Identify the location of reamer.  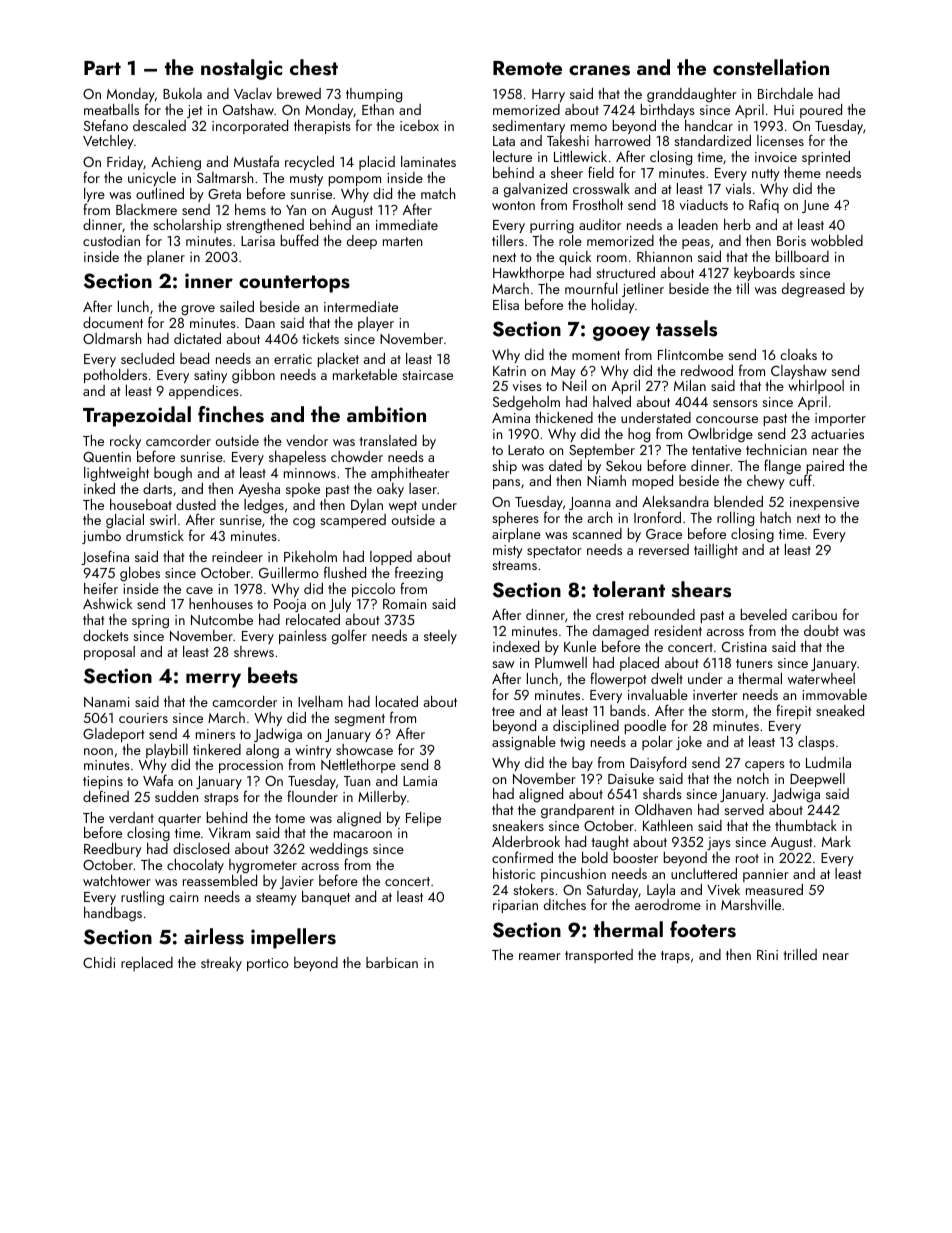
(540, 956).
